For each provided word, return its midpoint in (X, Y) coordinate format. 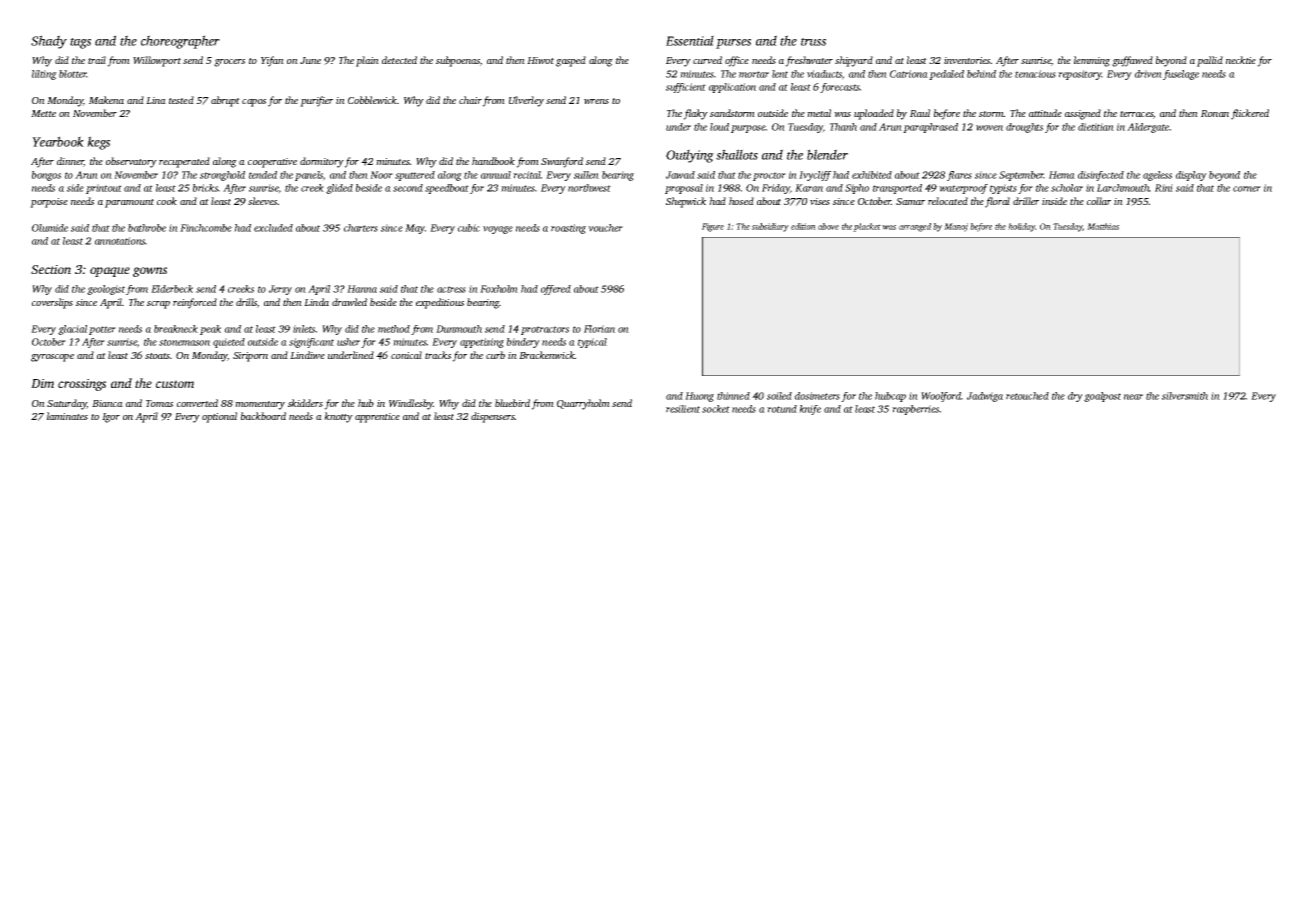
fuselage (1181, 75)
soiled (779, 396)
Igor (111, 418)
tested (181, 100)
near (1133, 397)
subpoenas (458, 61)
